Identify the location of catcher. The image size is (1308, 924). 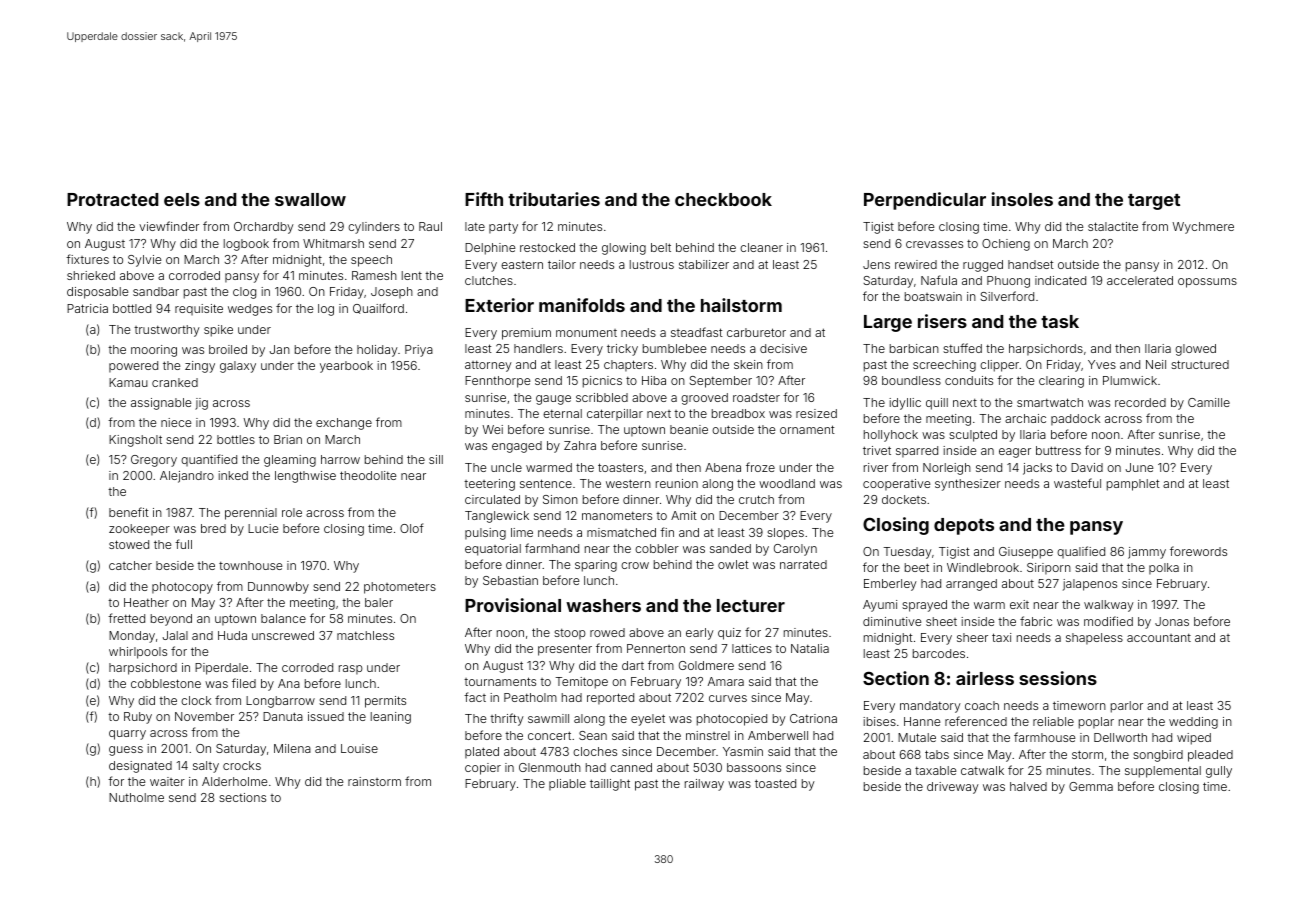
(130, 565).
